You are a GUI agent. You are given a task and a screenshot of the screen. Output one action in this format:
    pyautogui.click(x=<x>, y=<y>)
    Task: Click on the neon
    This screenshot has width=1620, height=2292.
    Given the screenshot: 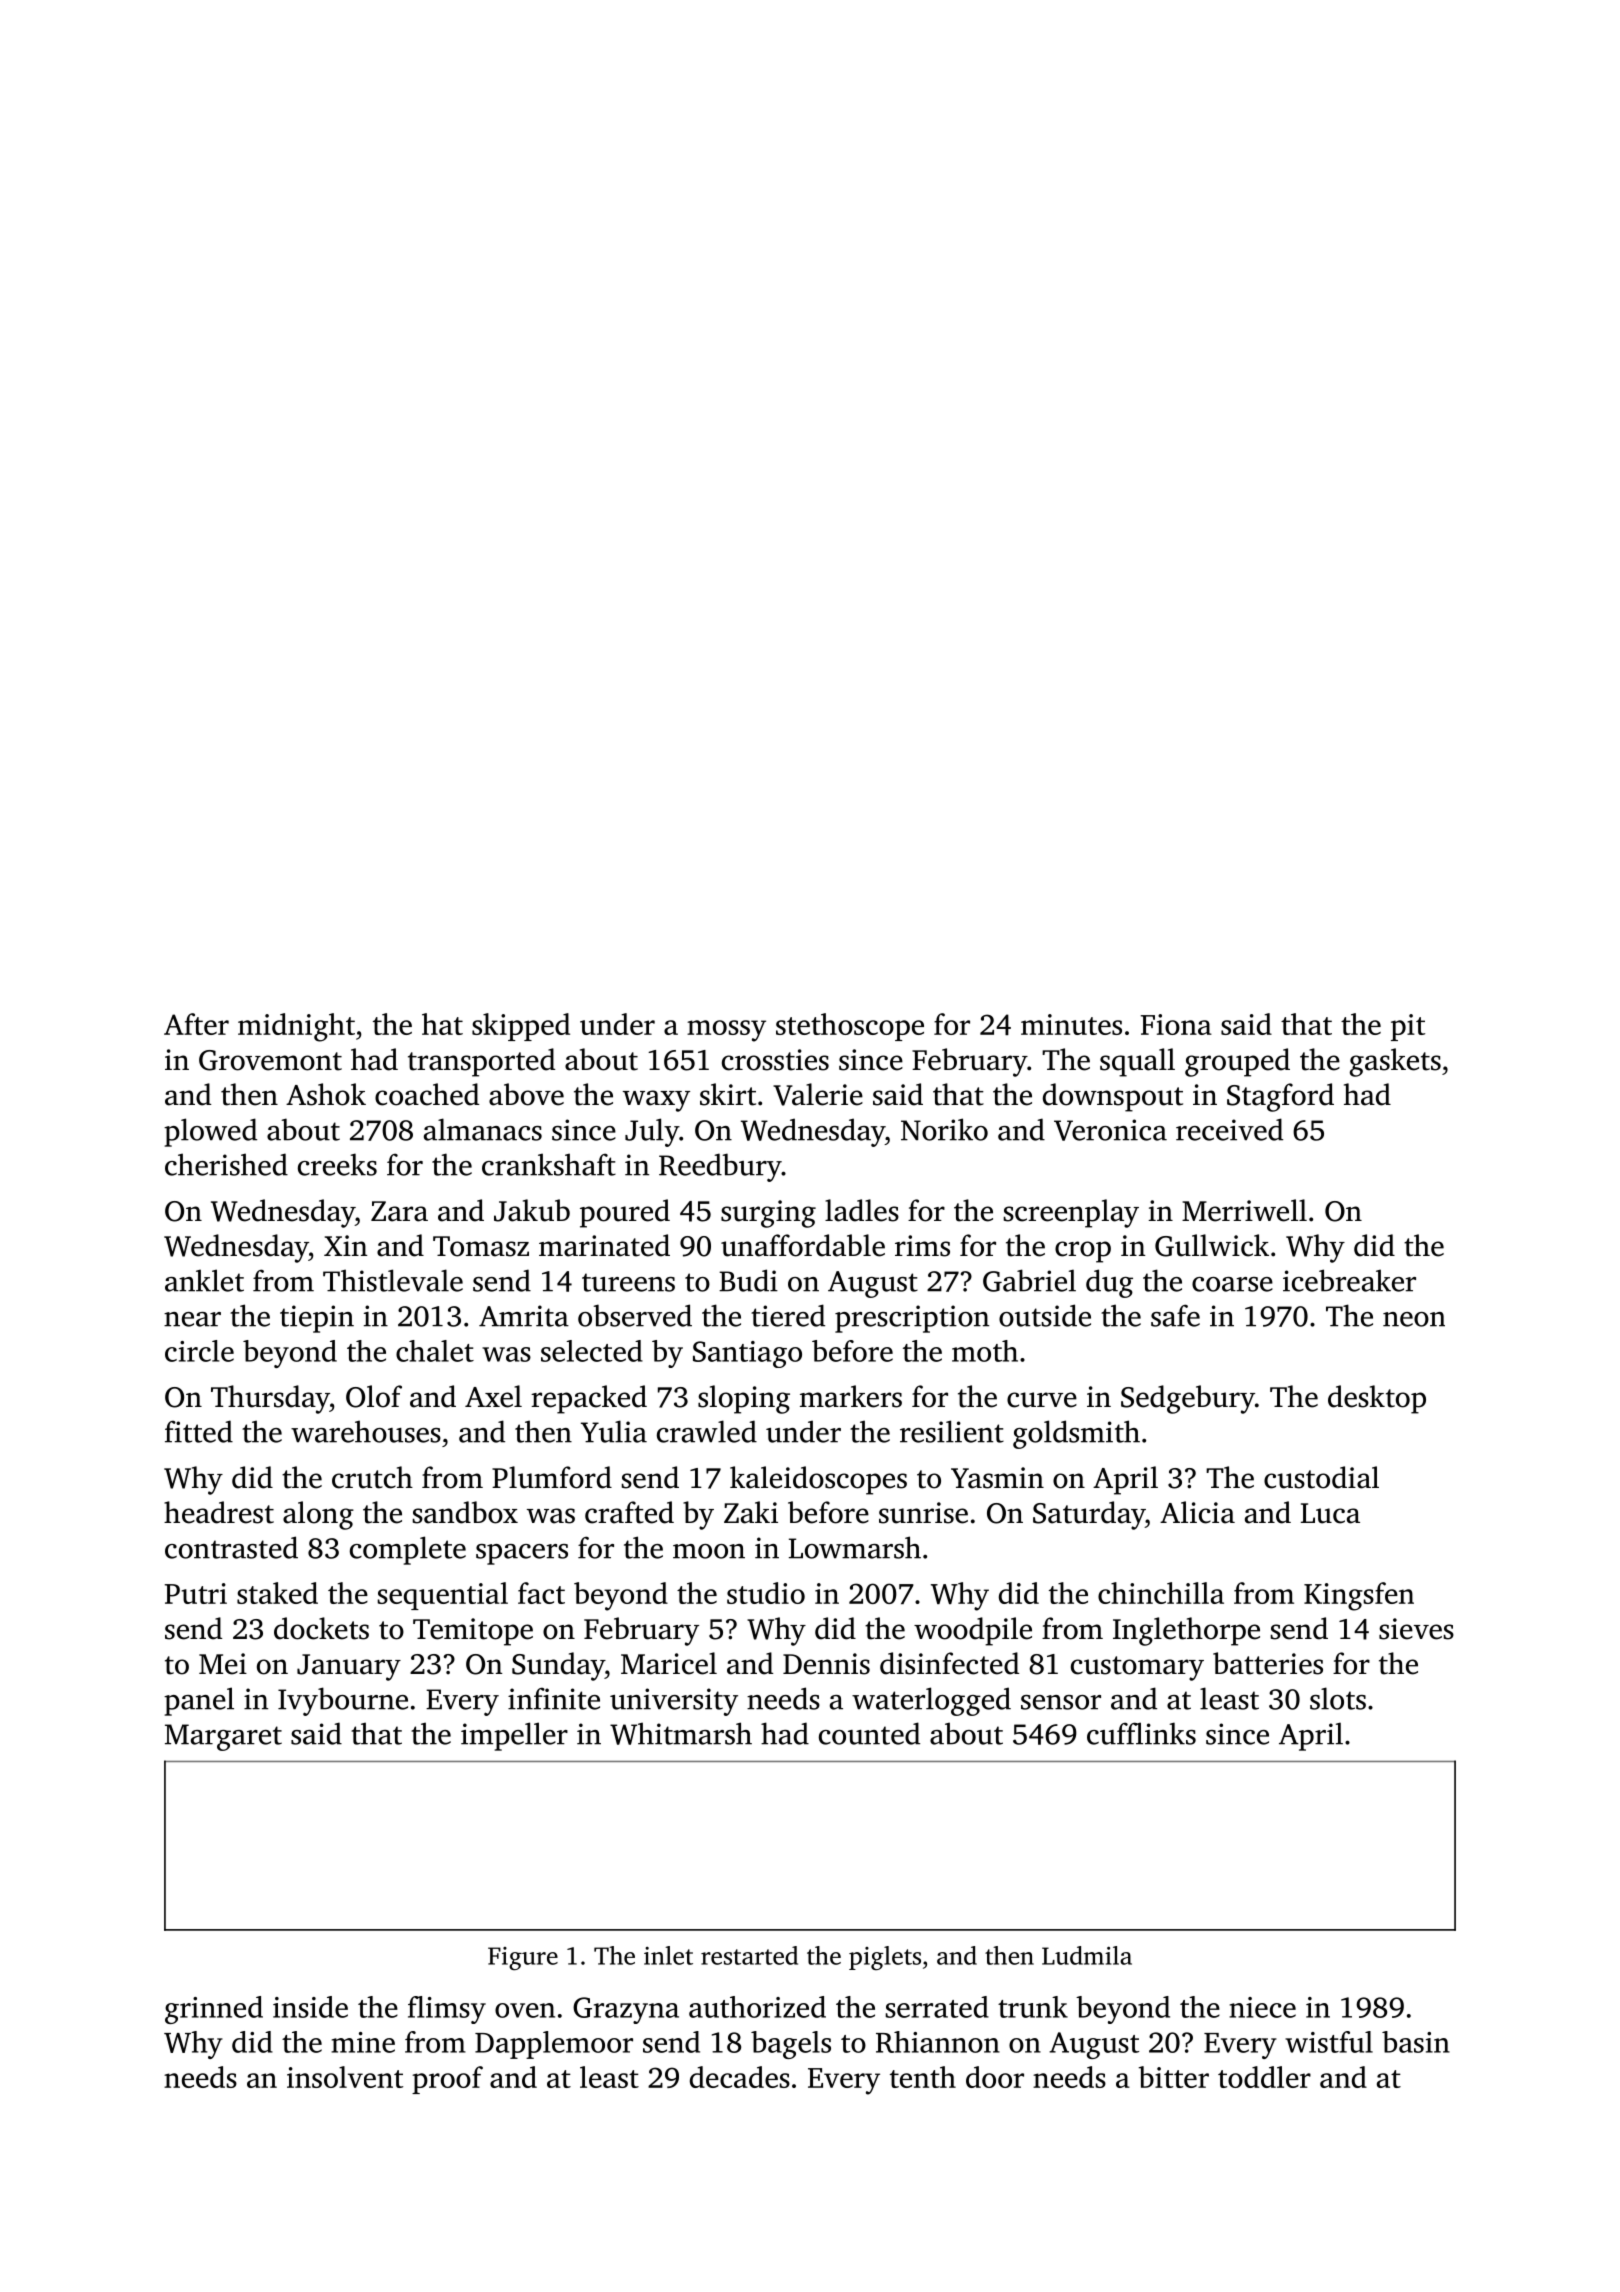 What is the action you would take?
    pyautogui.click(x=1414, y=1319)
